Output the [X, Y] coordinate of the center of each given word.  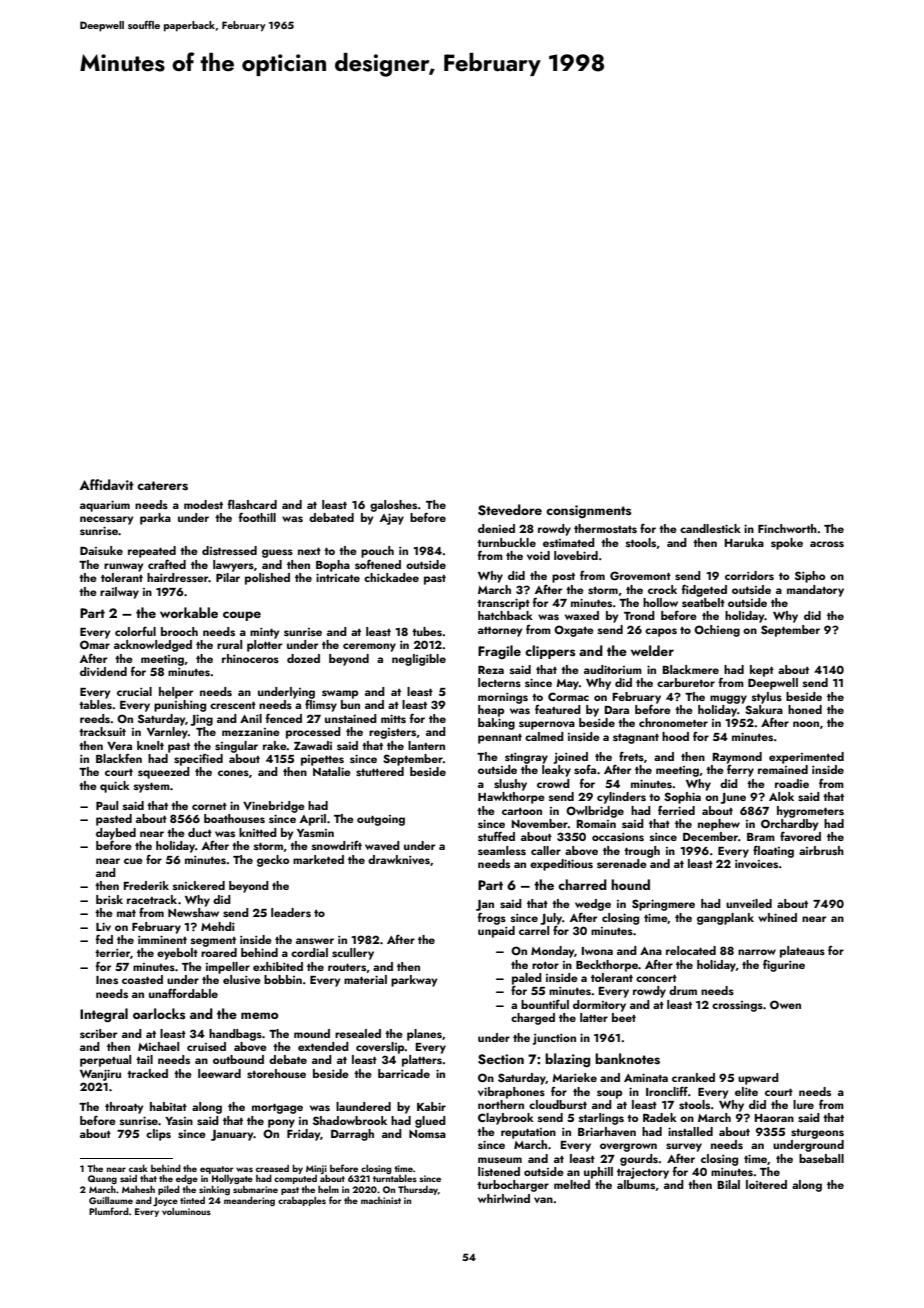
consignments [588, 511]
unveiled [749, 903]
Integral [104, 1015]
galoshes [393, 506]
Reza [491, 669]
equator [217, 1170]
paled [527, 979]
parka [155, 519]
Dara [617, 709]
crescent [233, 705]
